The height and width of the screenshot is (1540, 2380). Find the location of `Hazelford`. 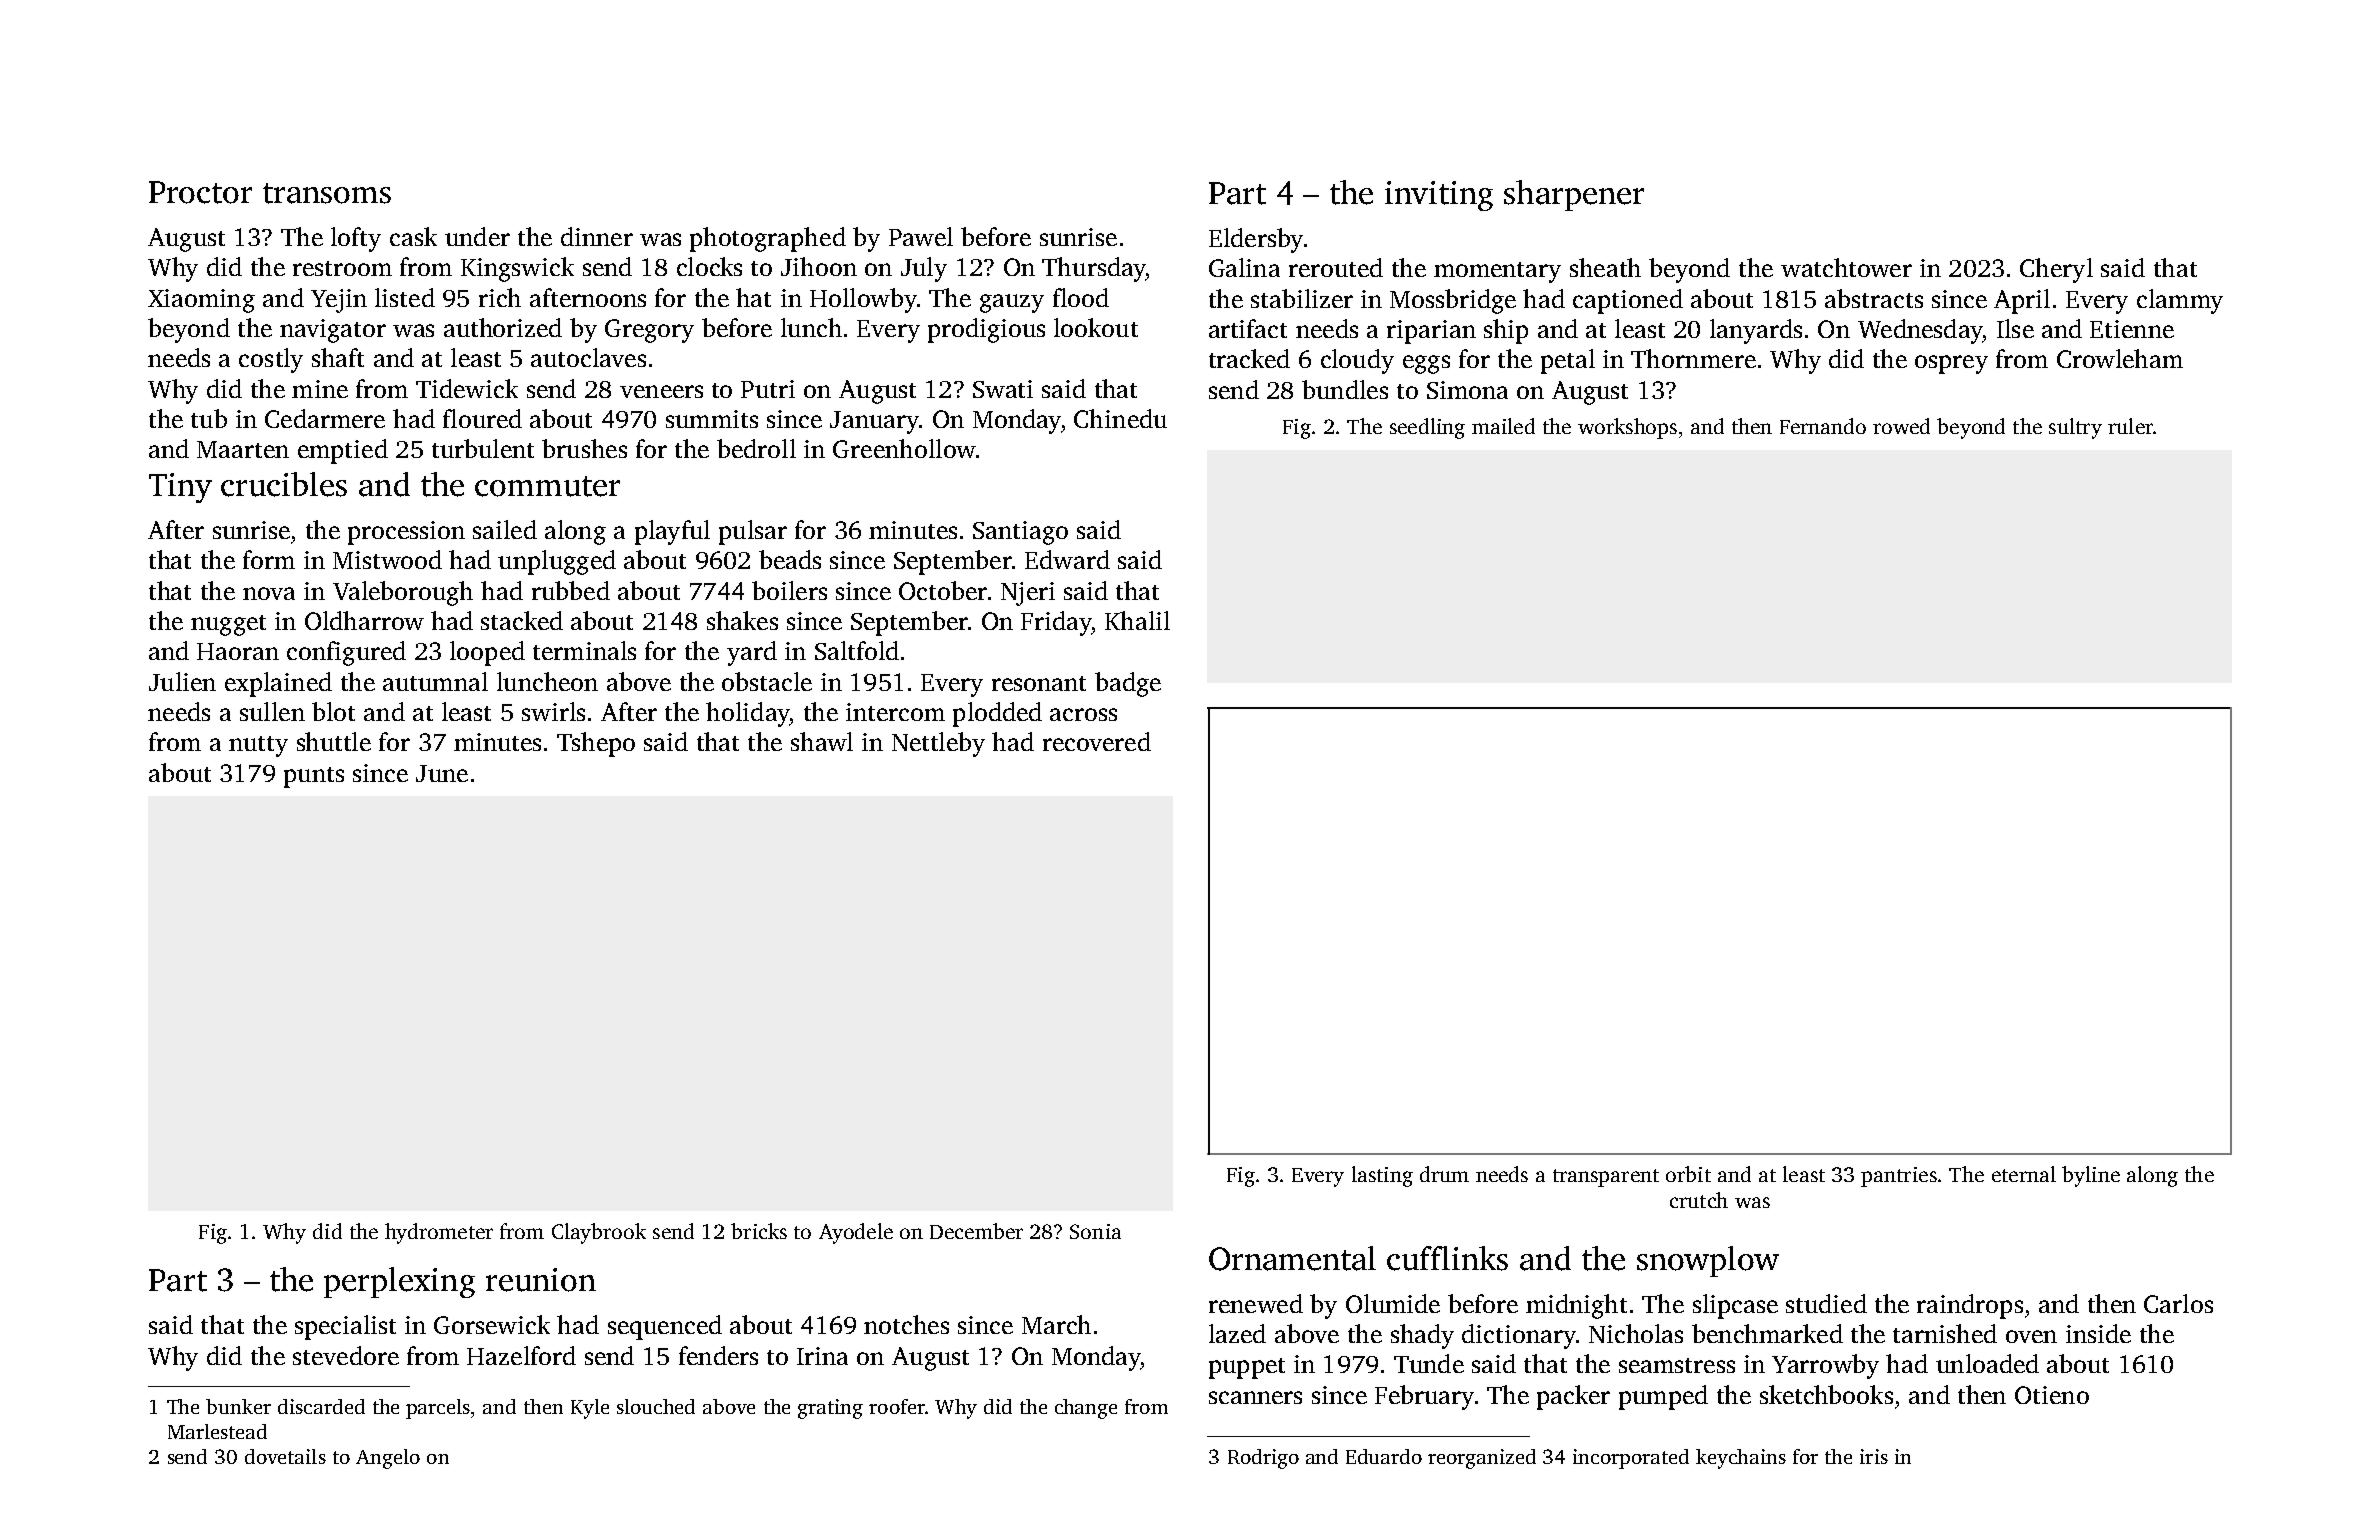

Hazelford is located at coordinates (521, 1355).
